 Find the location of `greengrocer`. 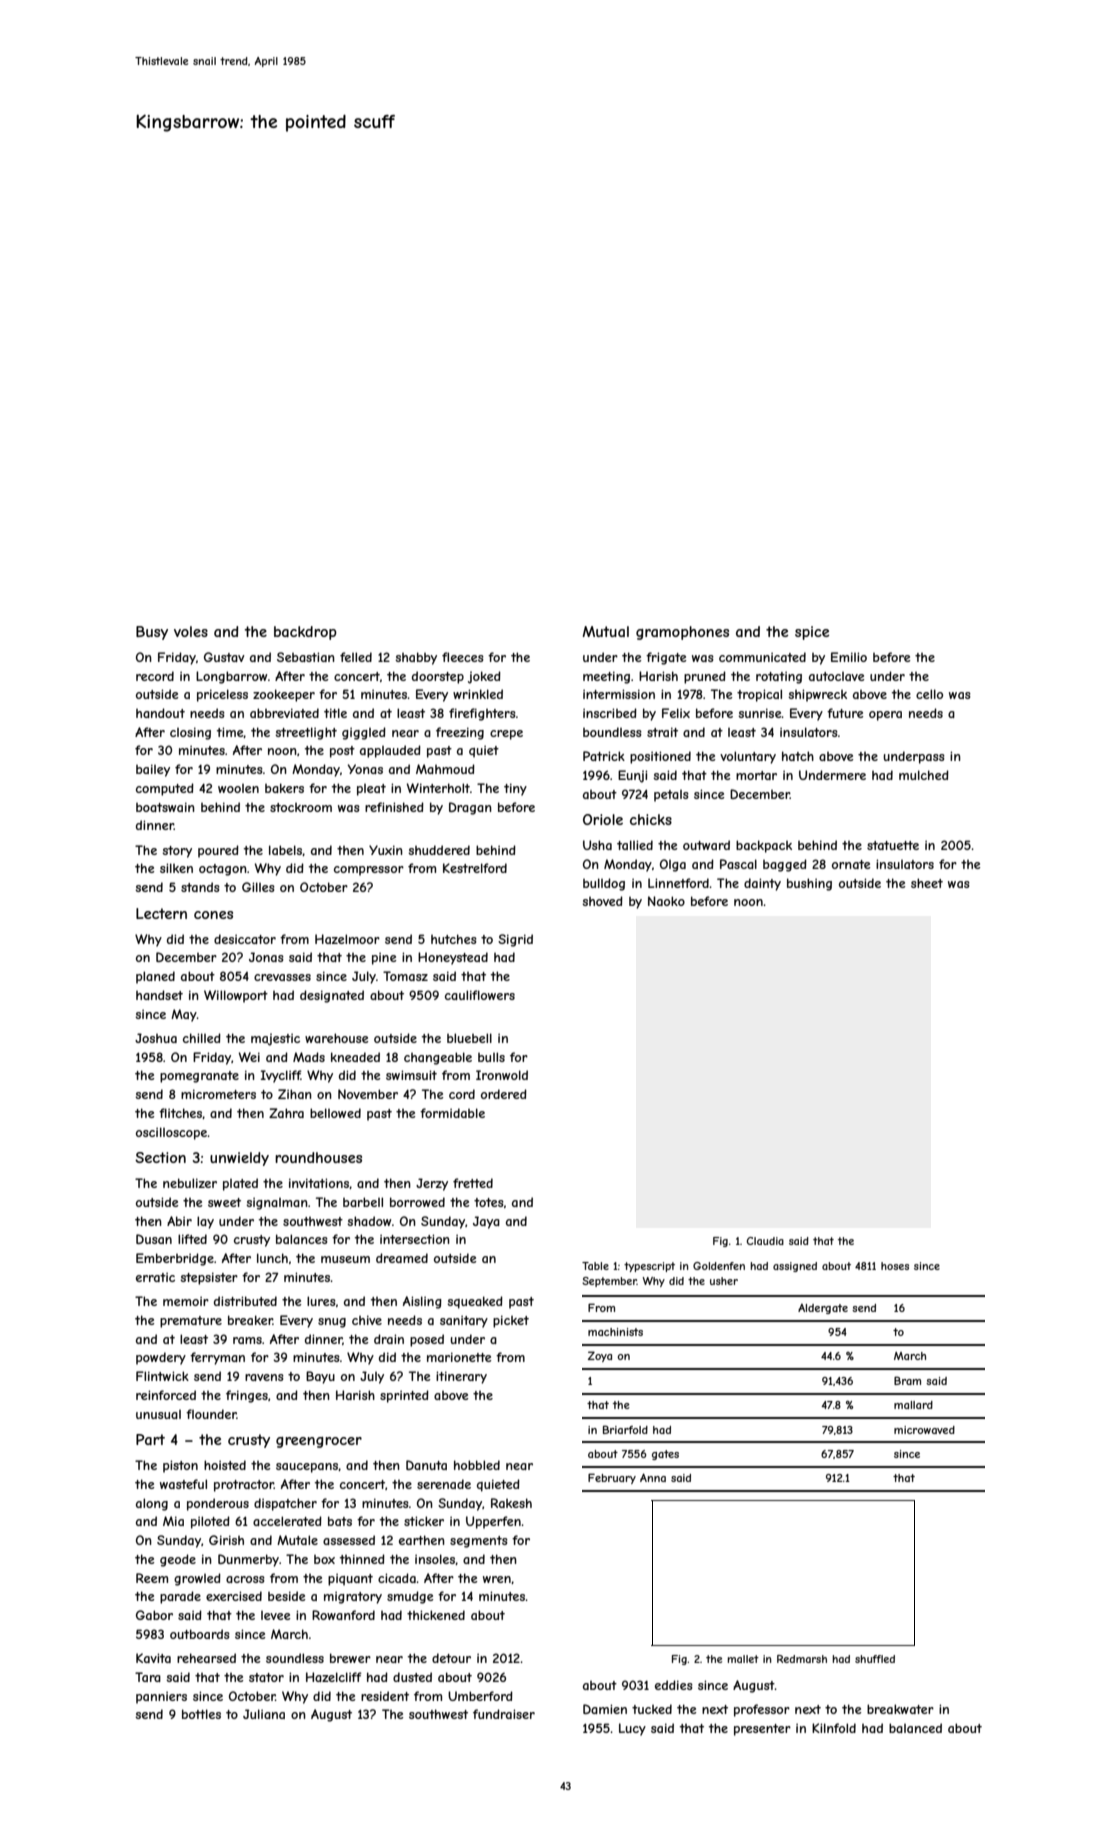

greengrocer is located at coordinates (319, 1442).
